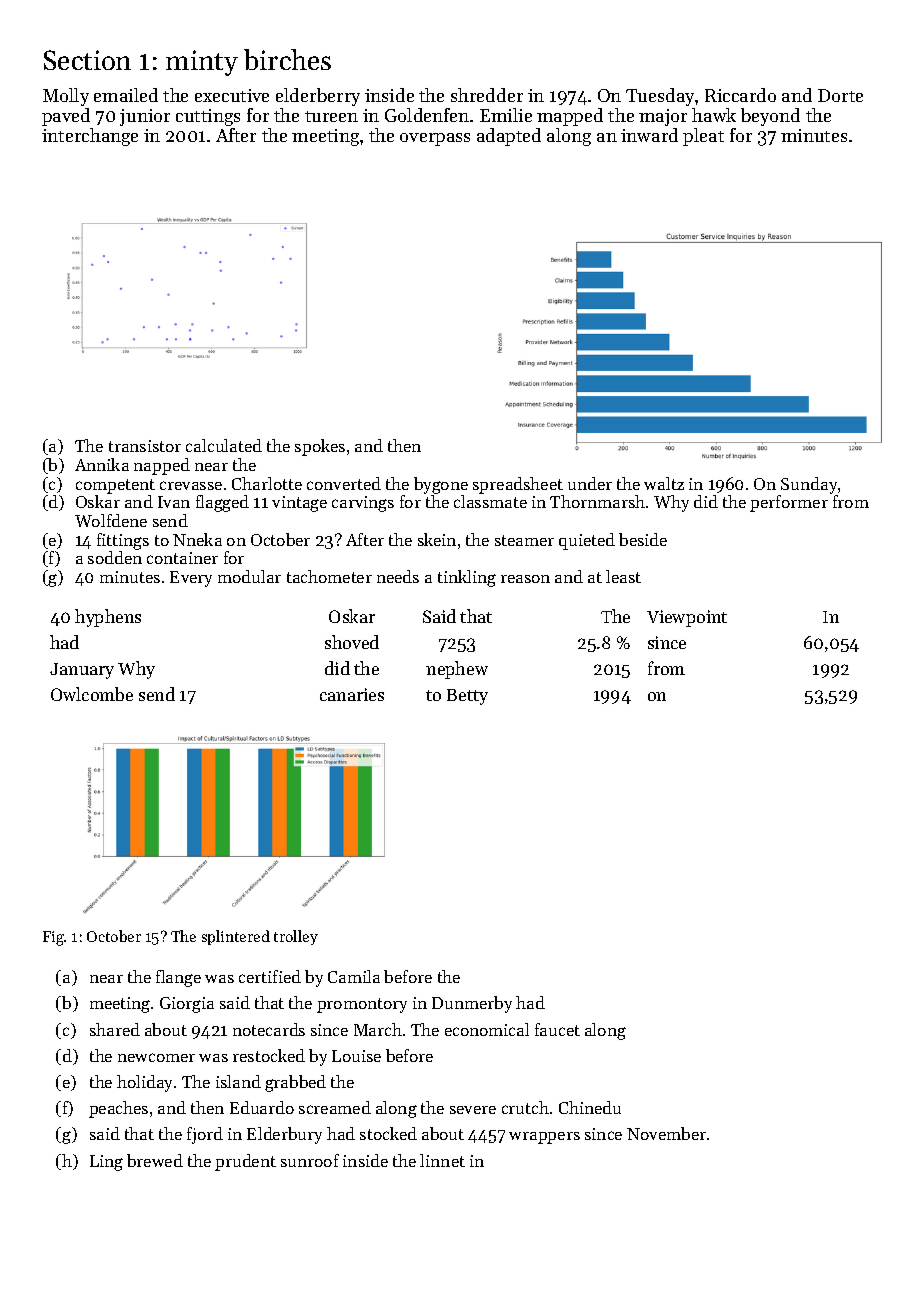  Describe the element at coordinates (144, 1083) in the document. I see `holiday` at that location.
